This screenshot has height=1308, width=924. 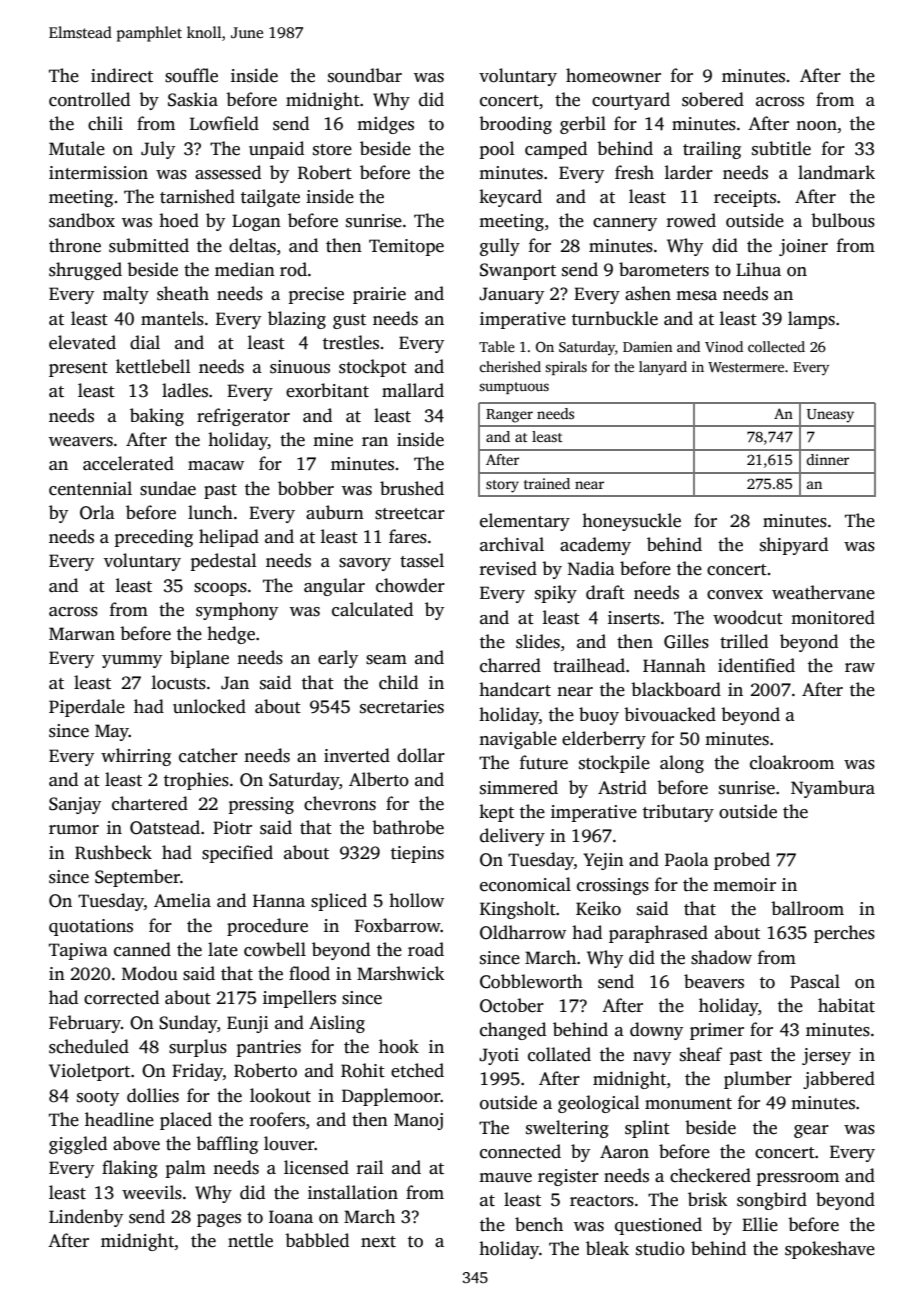 What do you see at coordinates (379, 295) in the screenshot?
I see `prairie` at bounding box center [379, 295].
